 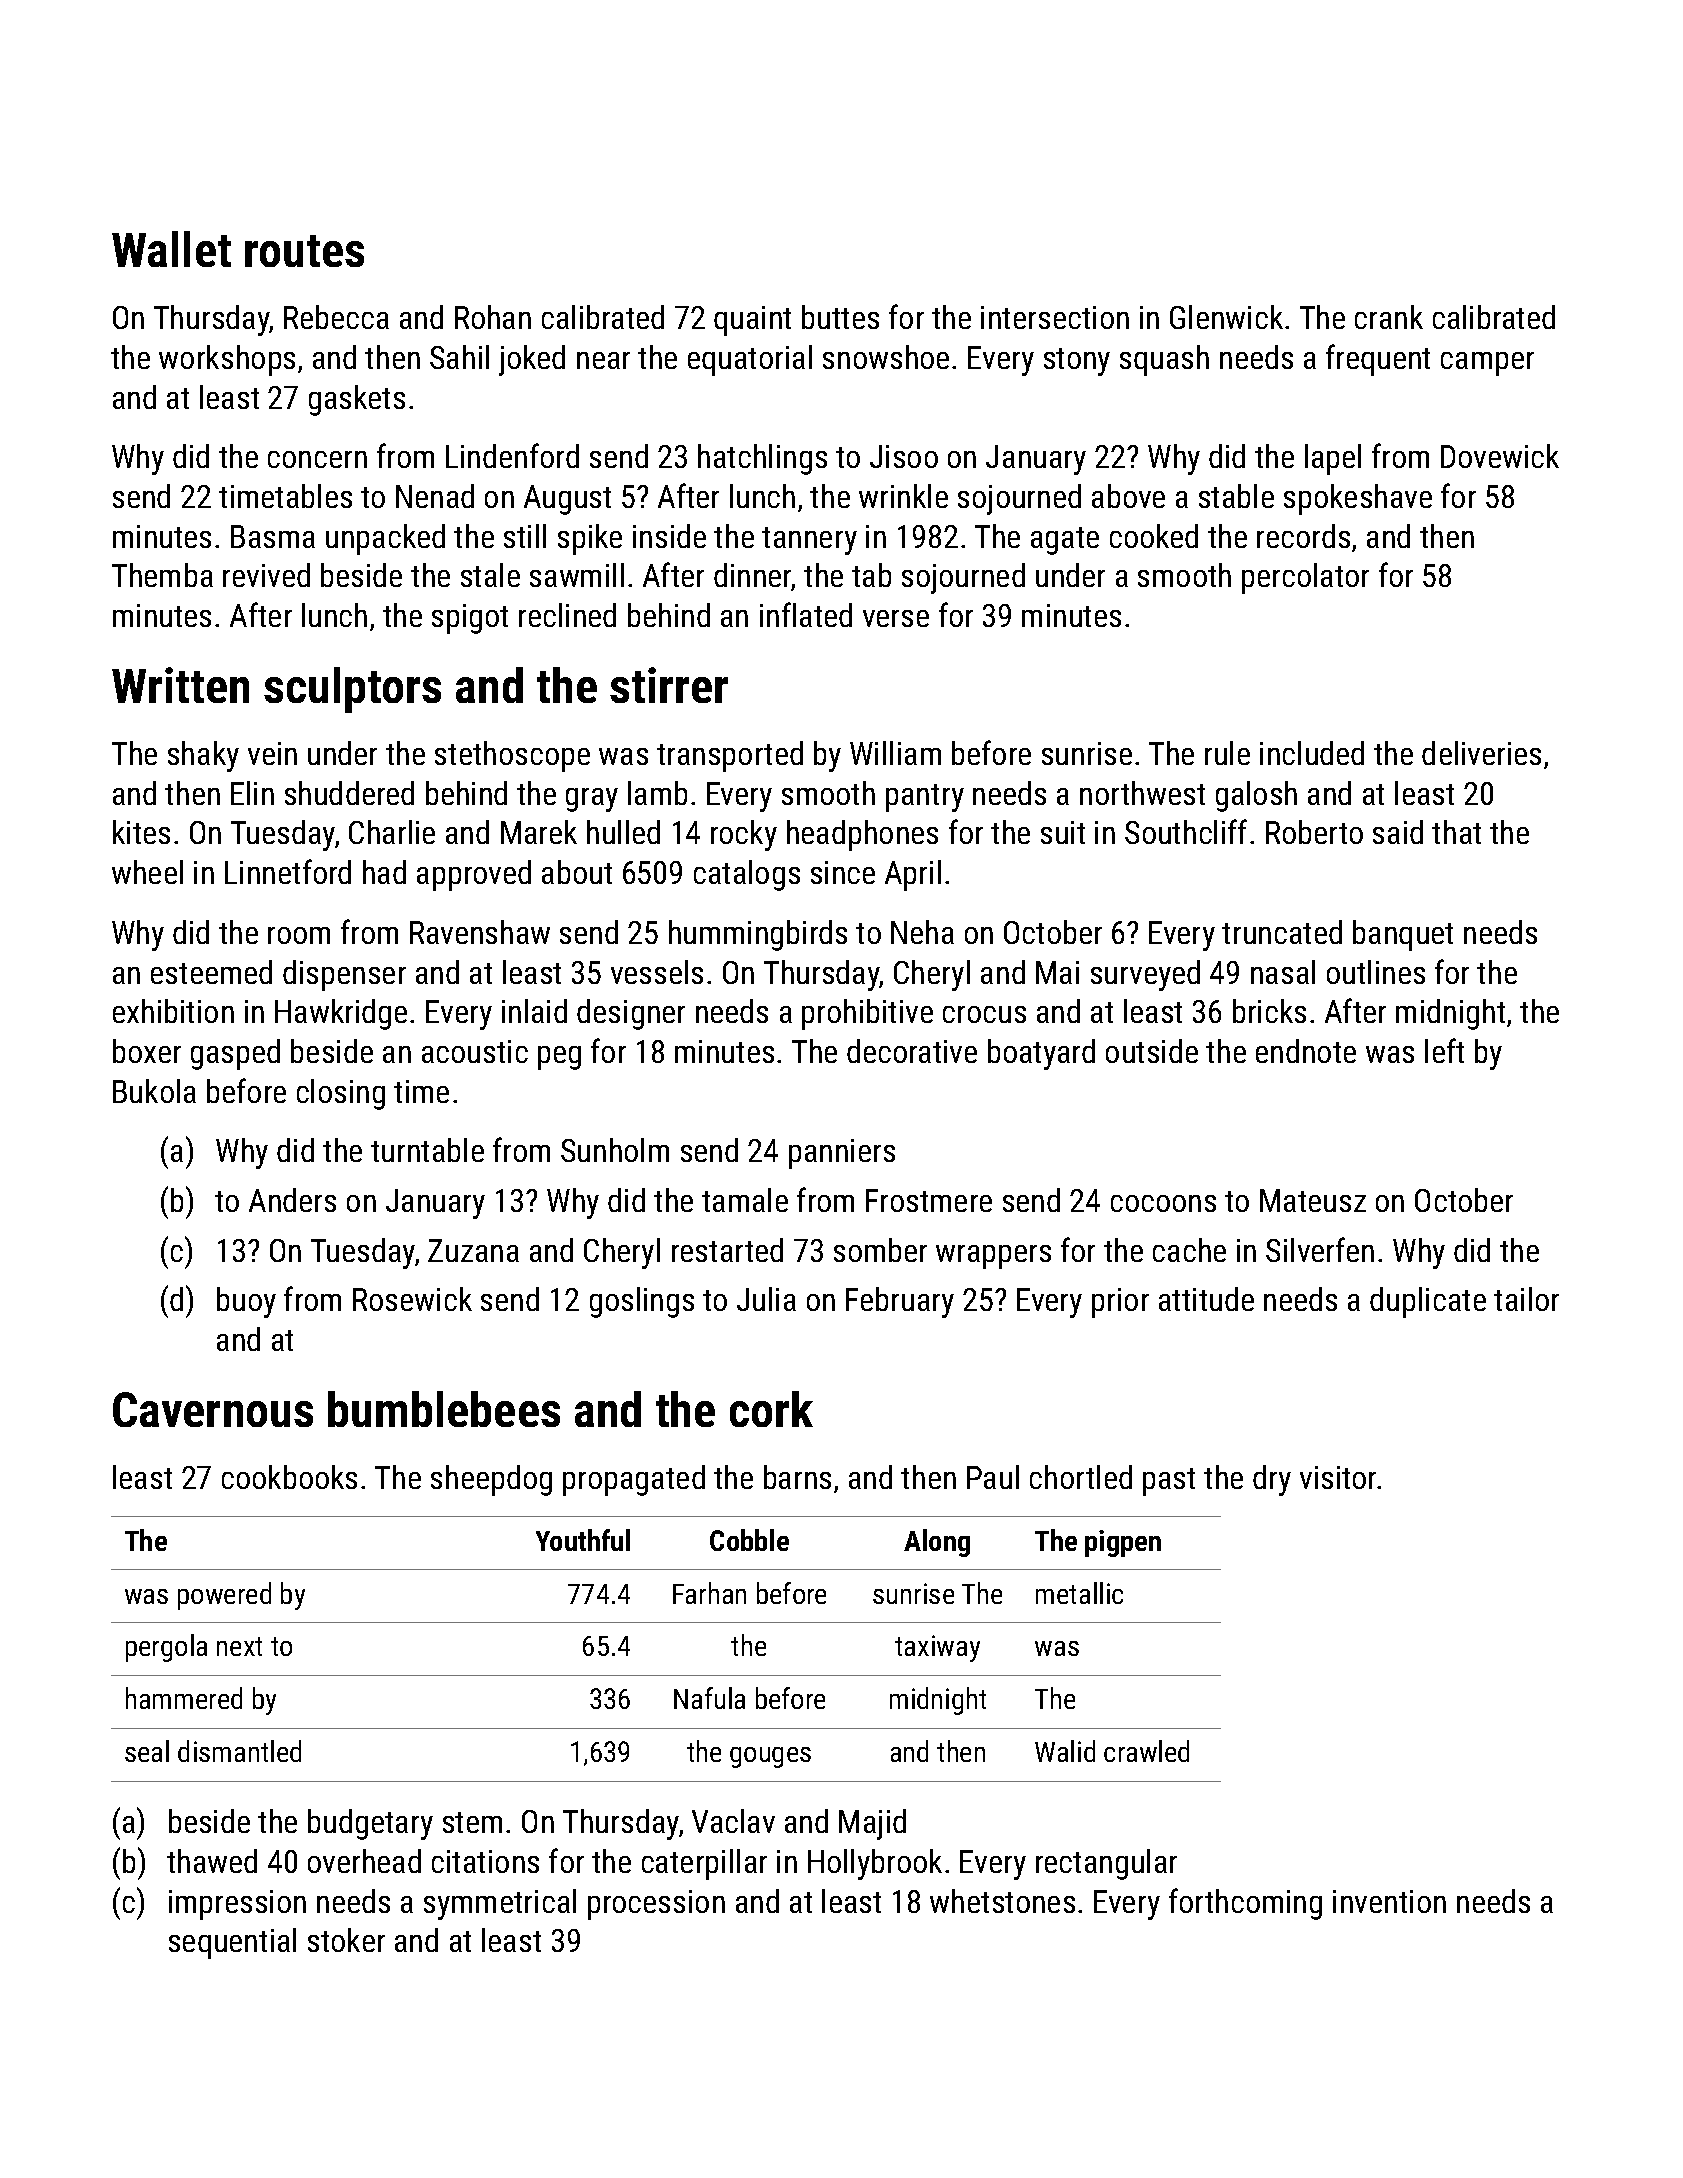 I want to click on Cavernous, so click(x=213, y=1409).
